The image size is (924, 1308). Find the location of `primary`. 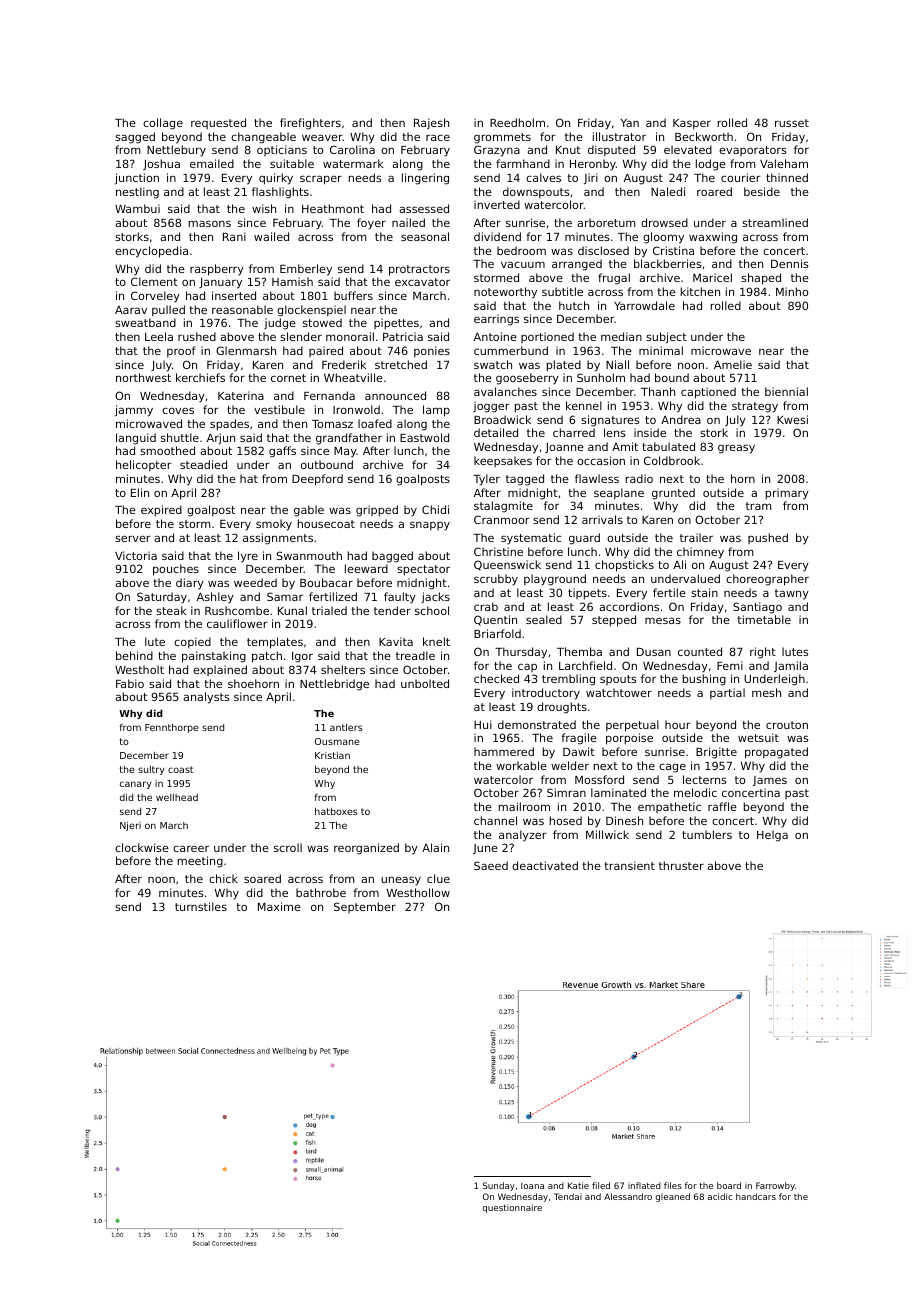

primary is located at coordinates (787, 494).
